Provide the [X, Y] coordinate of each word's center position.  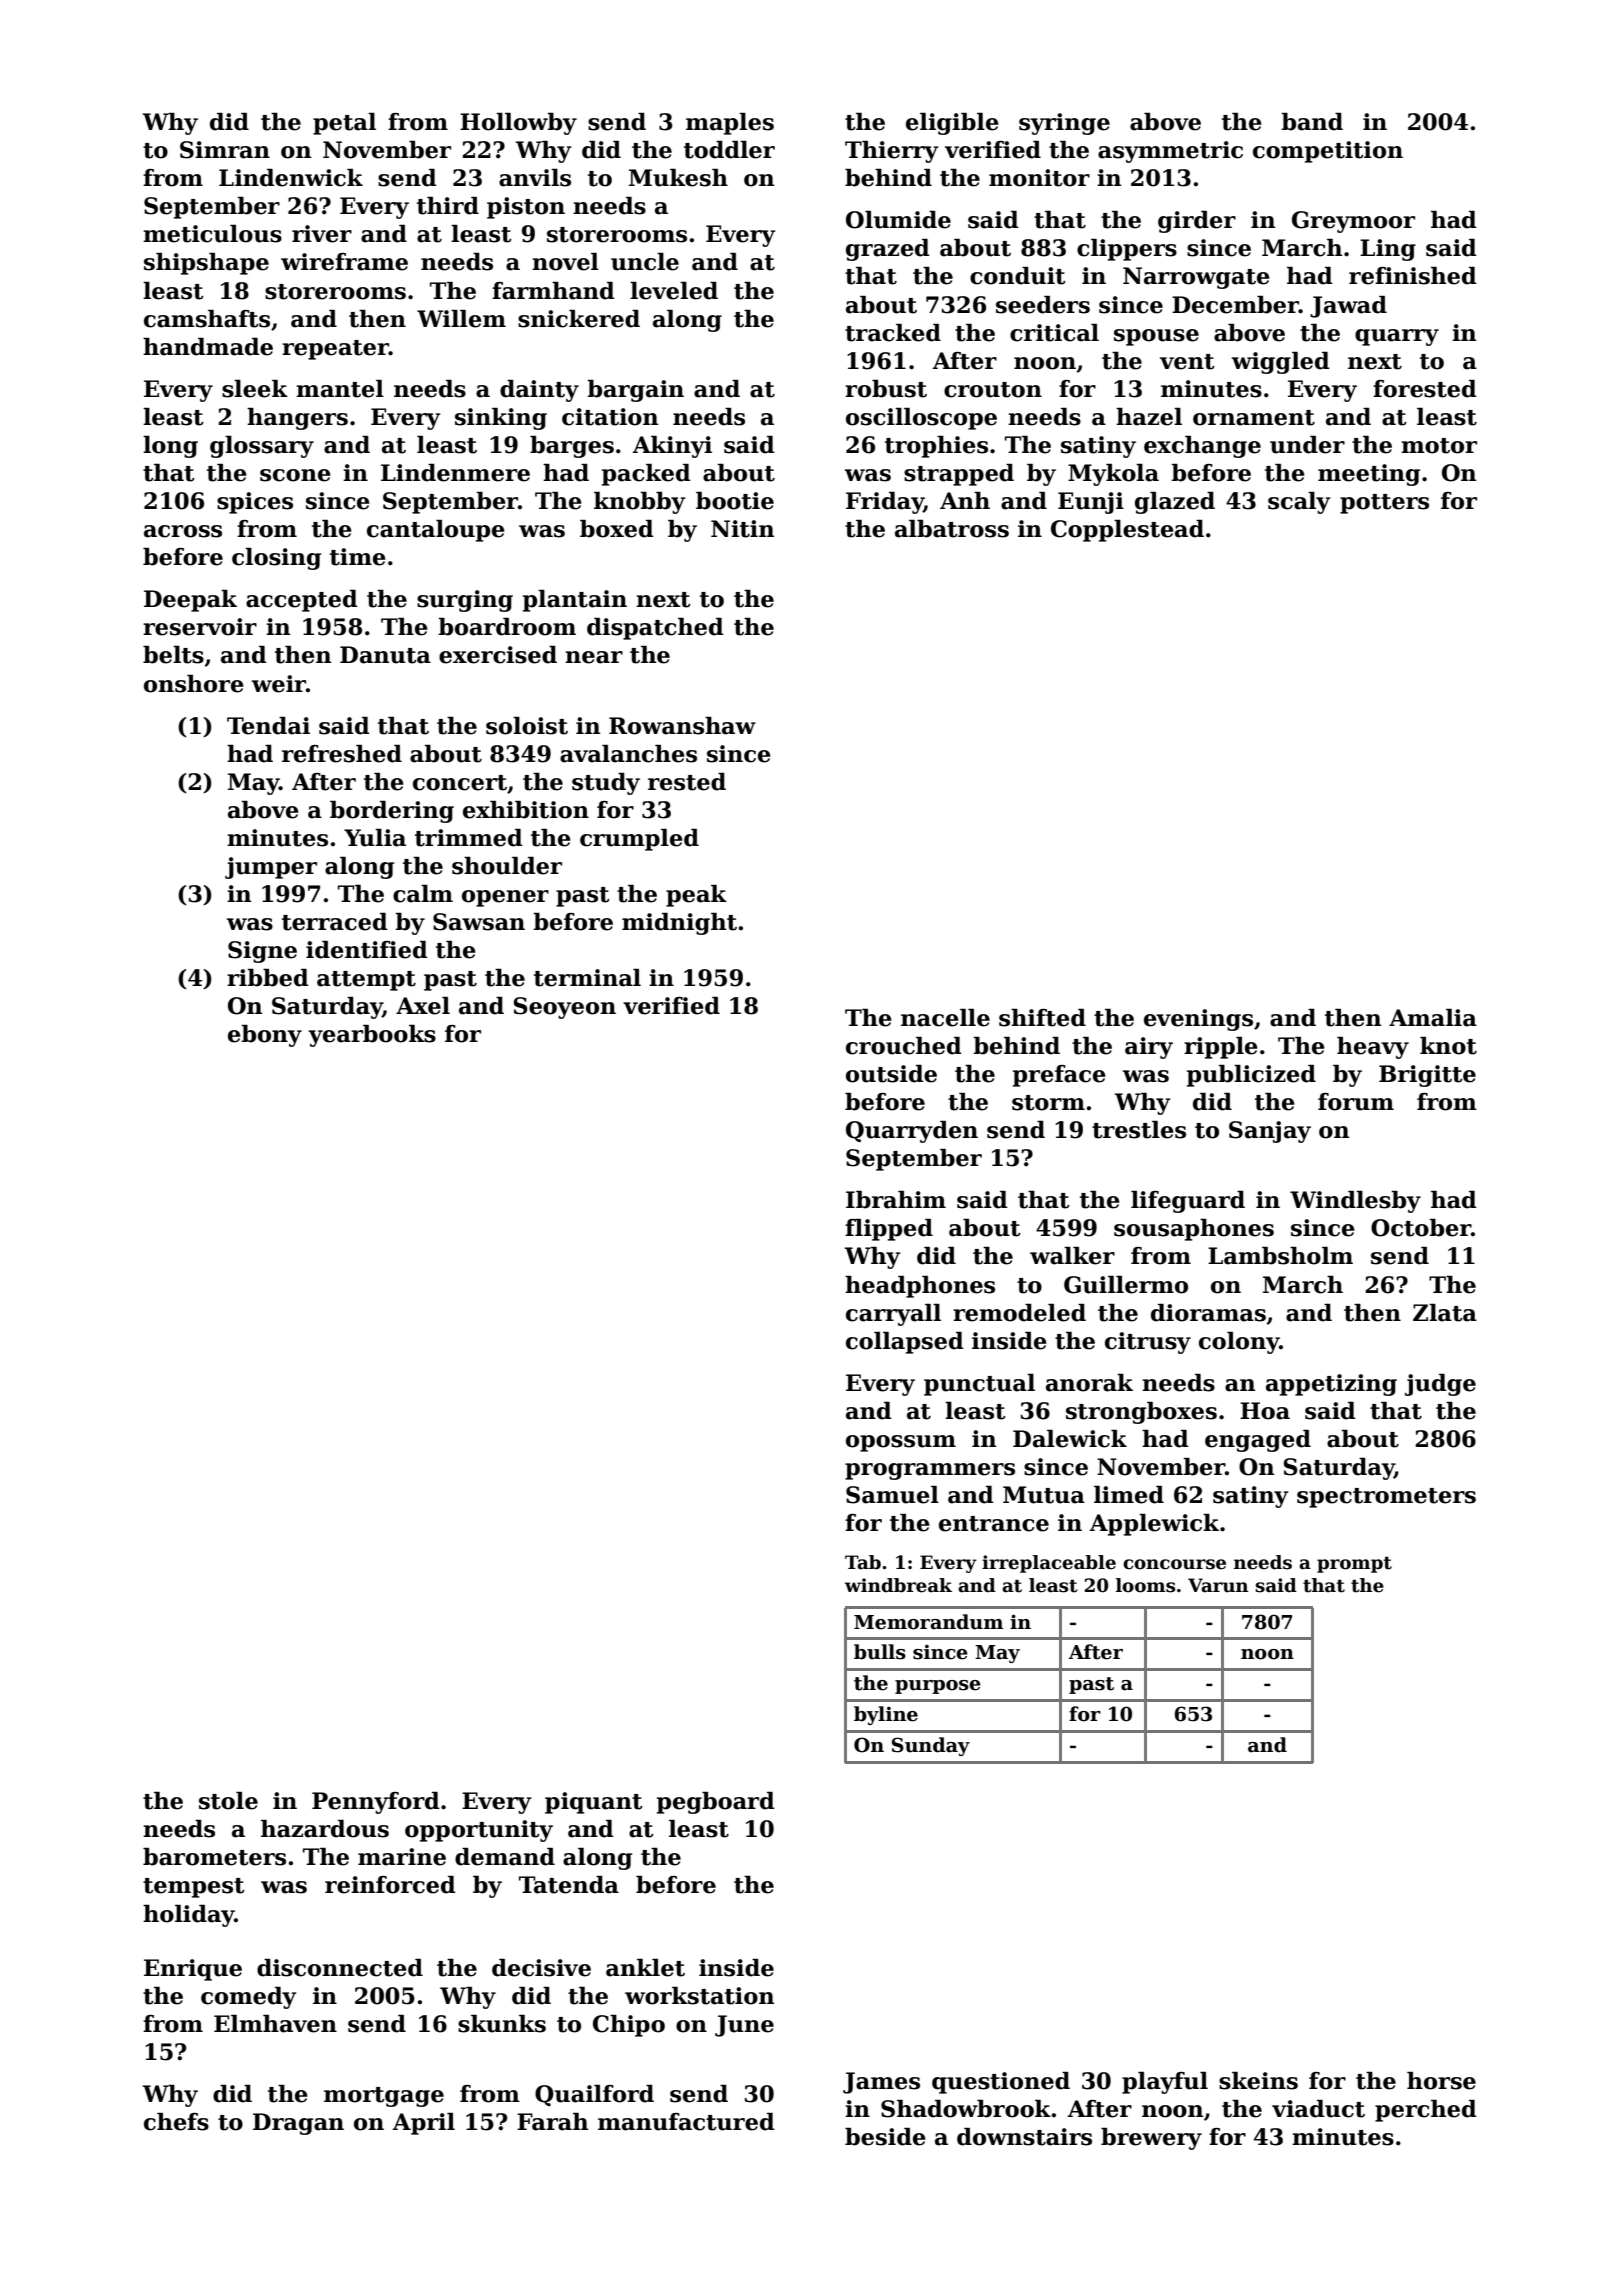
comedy [249, 1998]
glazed [1175, 503]
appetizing [1331, 1385]
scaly [1299, 503]
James [881, 2083]
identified [367, 950]
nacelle [945, 1018]
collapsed [905, 1343]
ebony [265, 1036]
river [322, 234]
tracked [893, 333]
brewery [1151, 2139]
